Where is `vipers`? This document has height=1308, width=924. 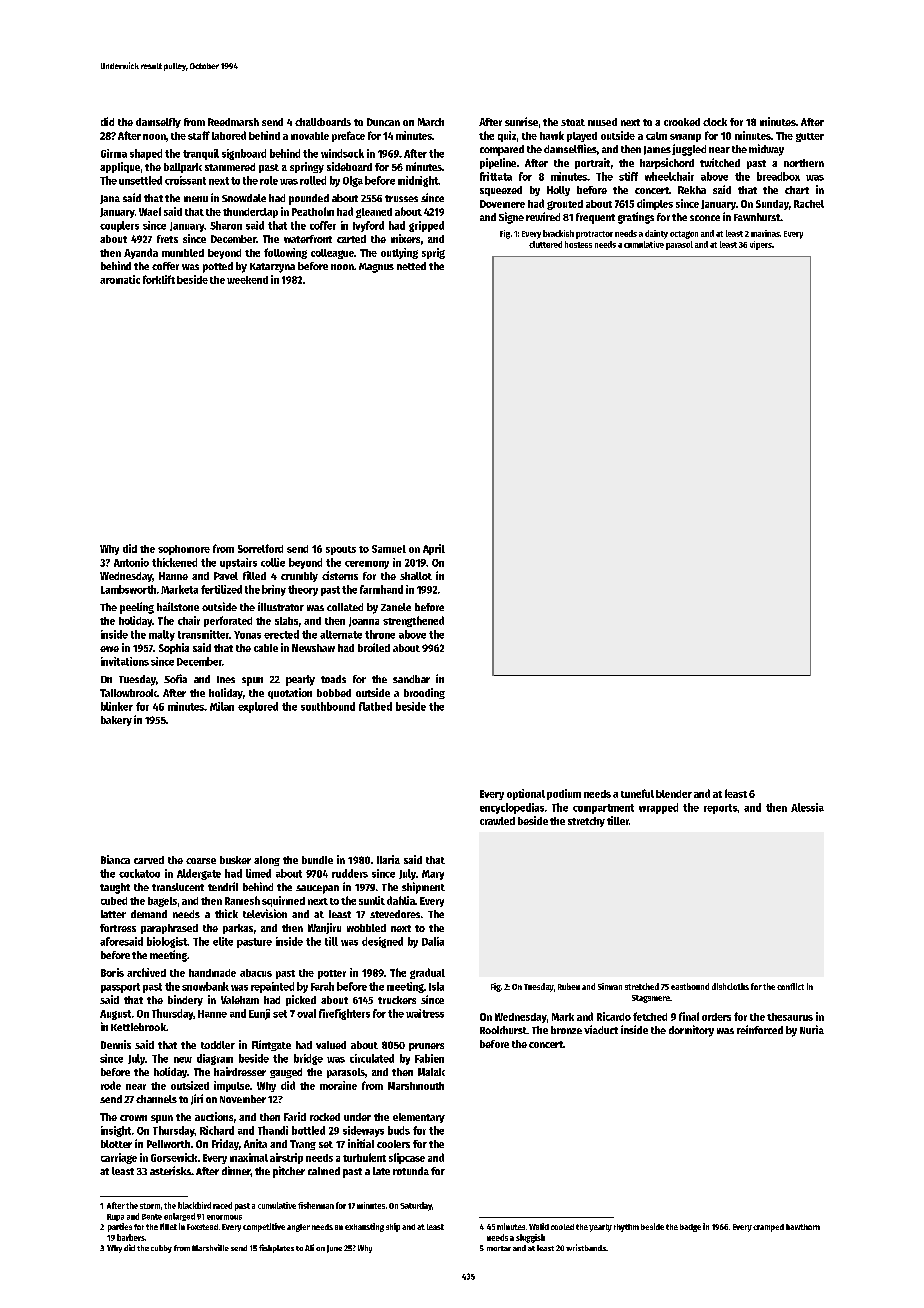
vipers is located at coordinates (761, 245).
